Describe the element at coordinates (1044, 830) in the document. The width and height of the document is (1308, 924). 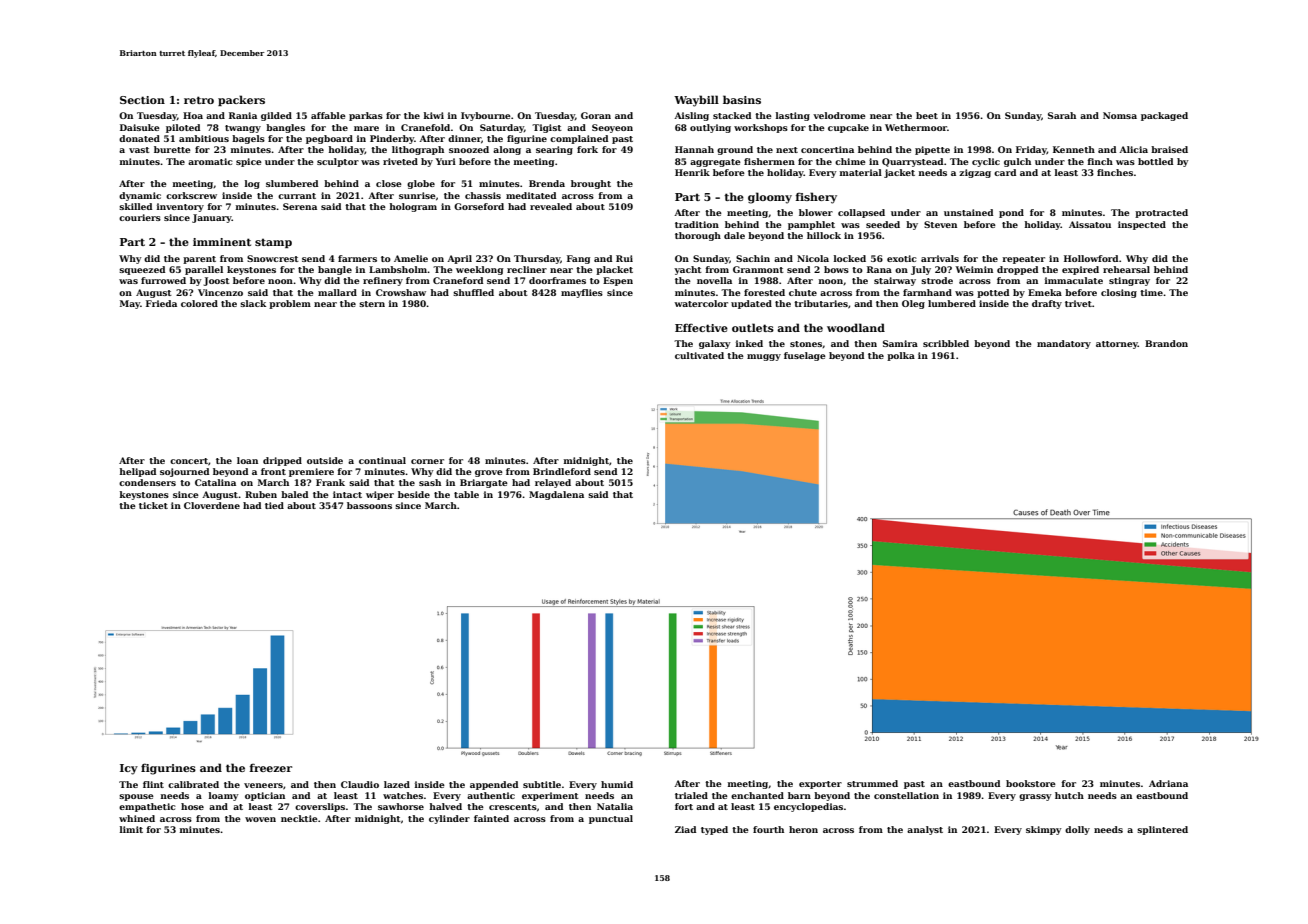
I see `skimpy` at that location.
